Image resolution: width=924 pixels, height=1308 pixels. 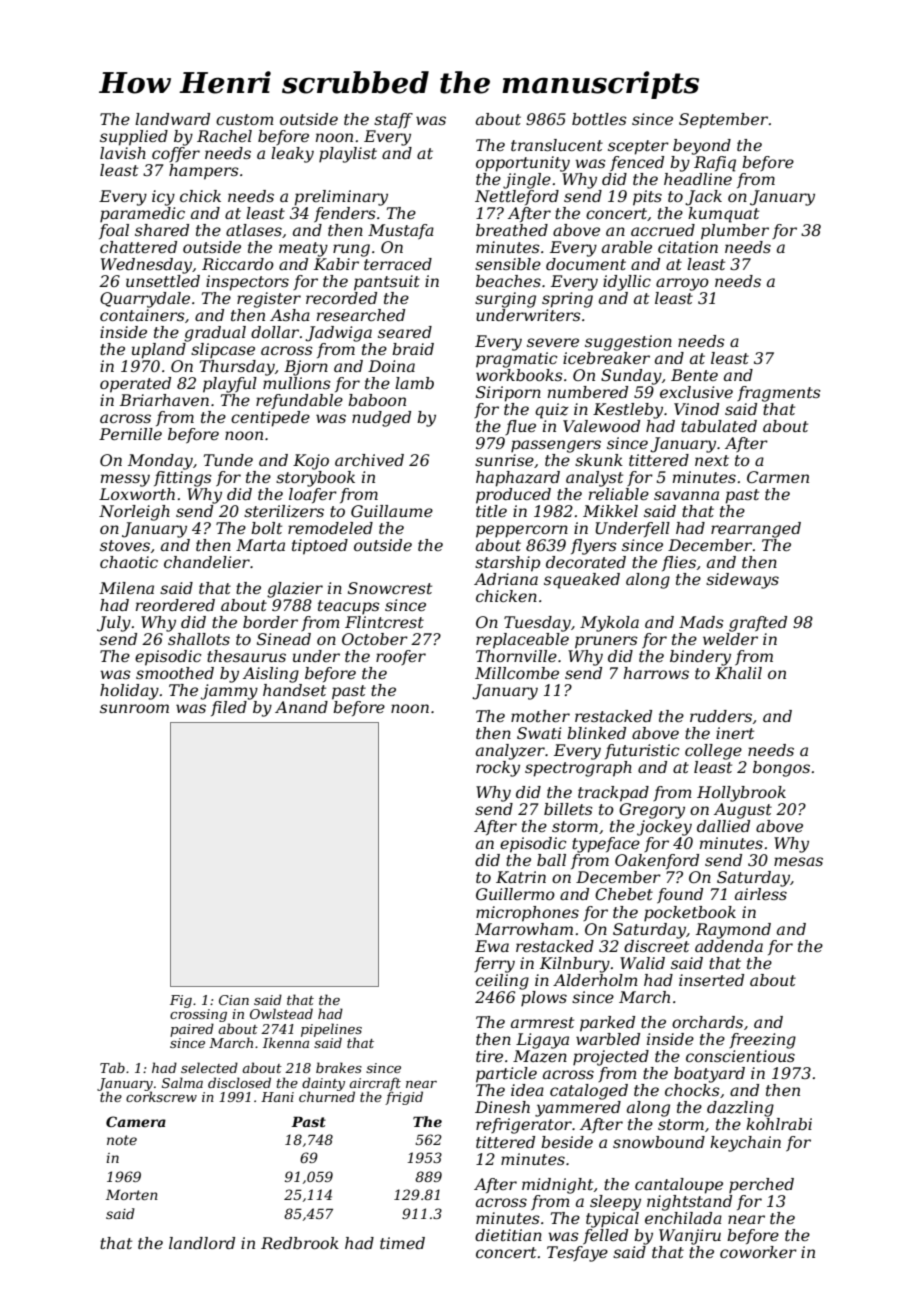 What do you see at coordinates (508, 394) in the document?
I see `Siriporn` at bounding box center [508, 394].
